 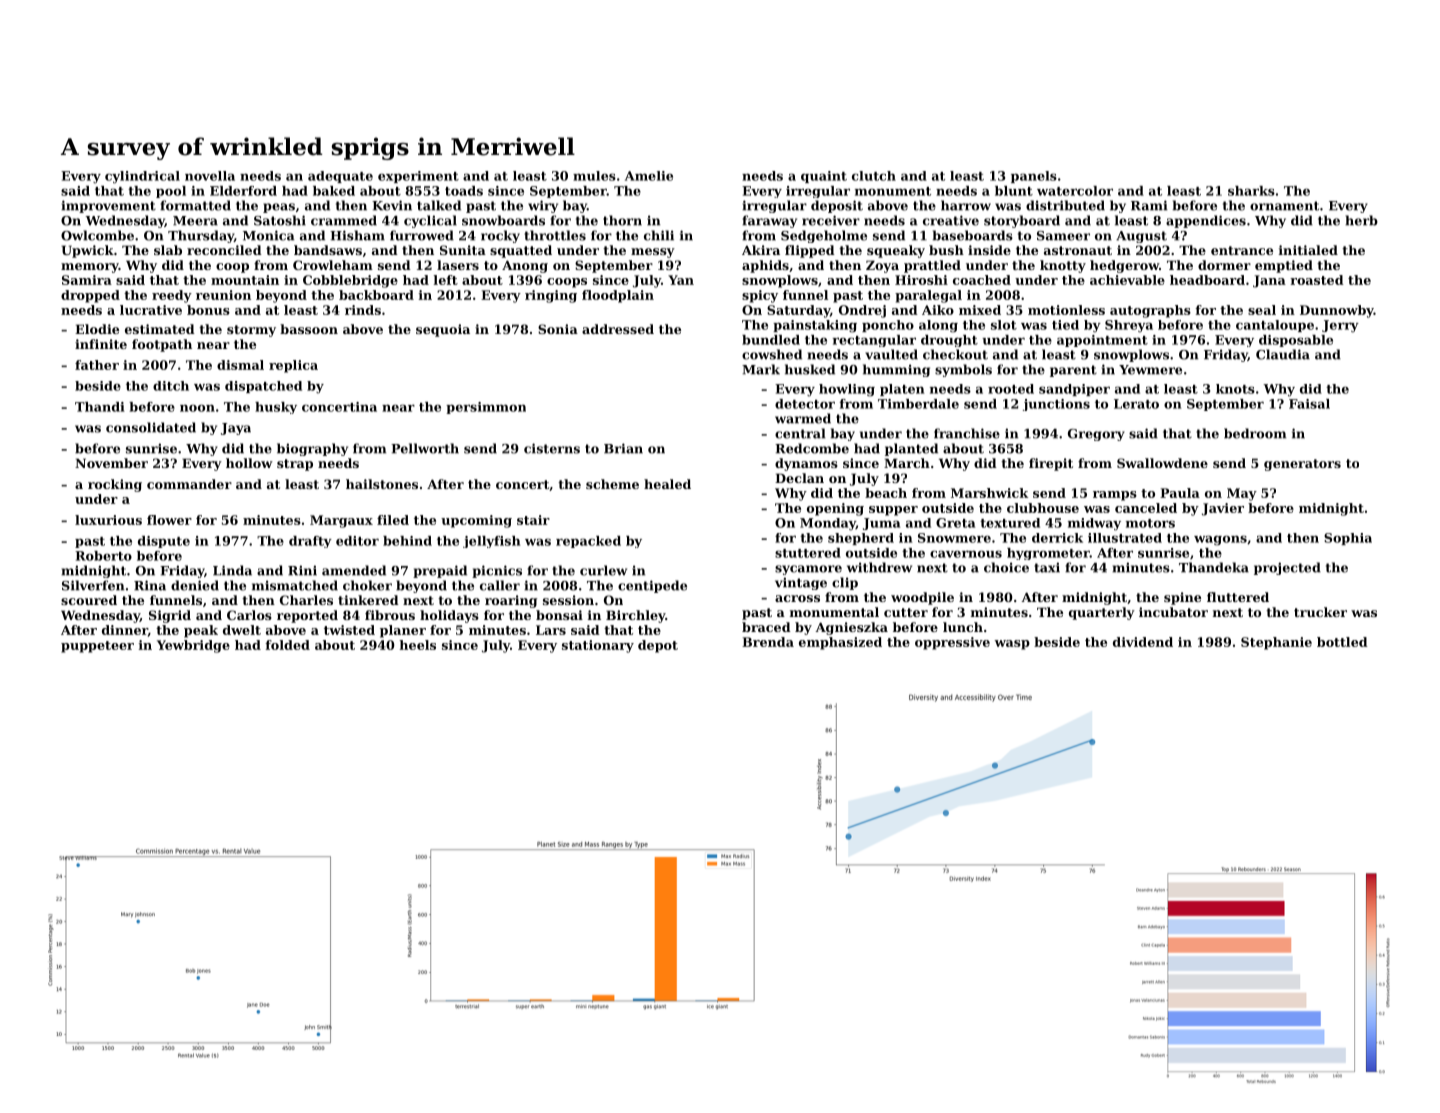 I want to click on sharks, so click(x=1251, y=191).
